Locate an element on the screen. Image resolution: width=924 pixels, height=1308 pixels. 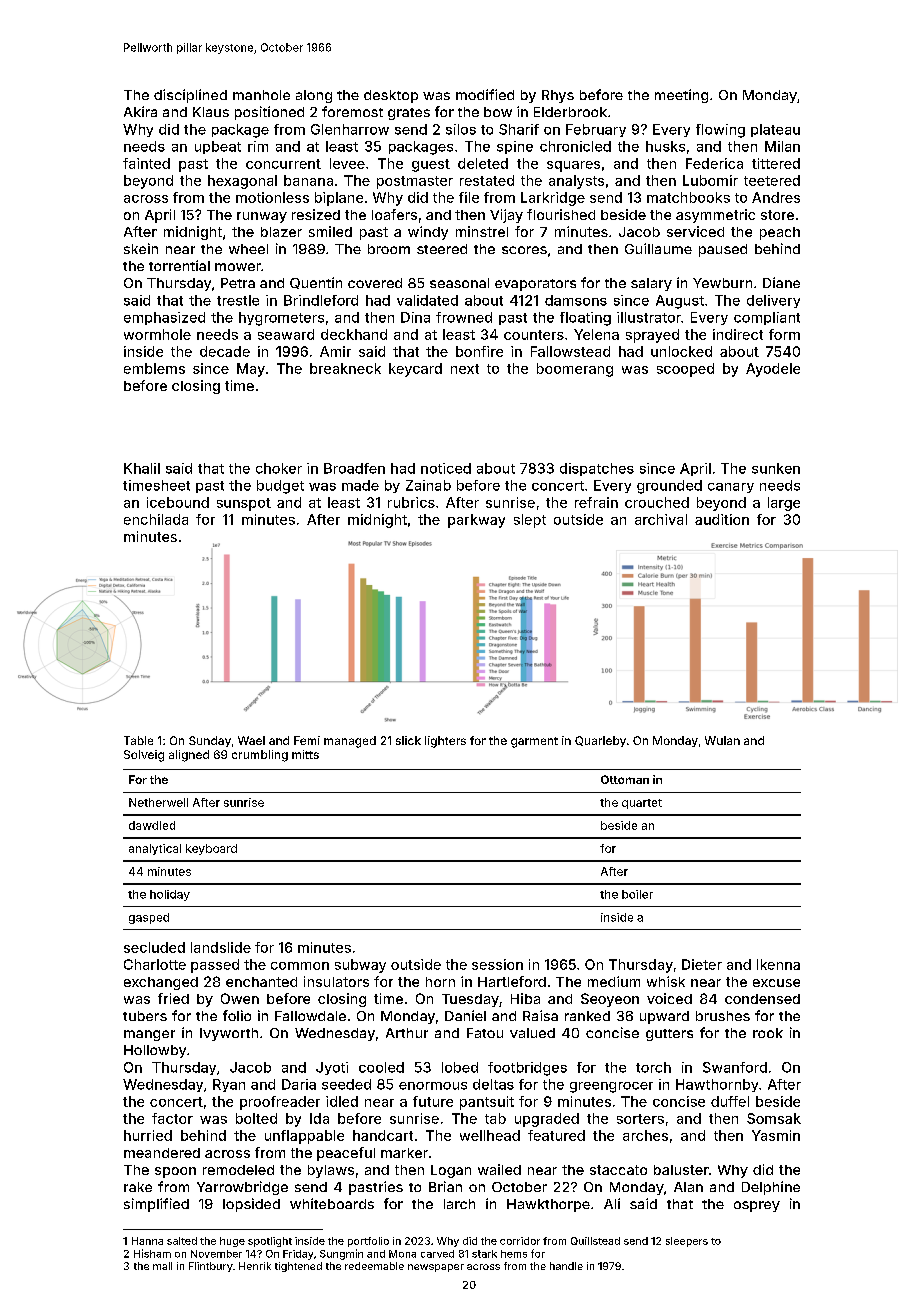
enchilada is located at coordinates (156, 519).
